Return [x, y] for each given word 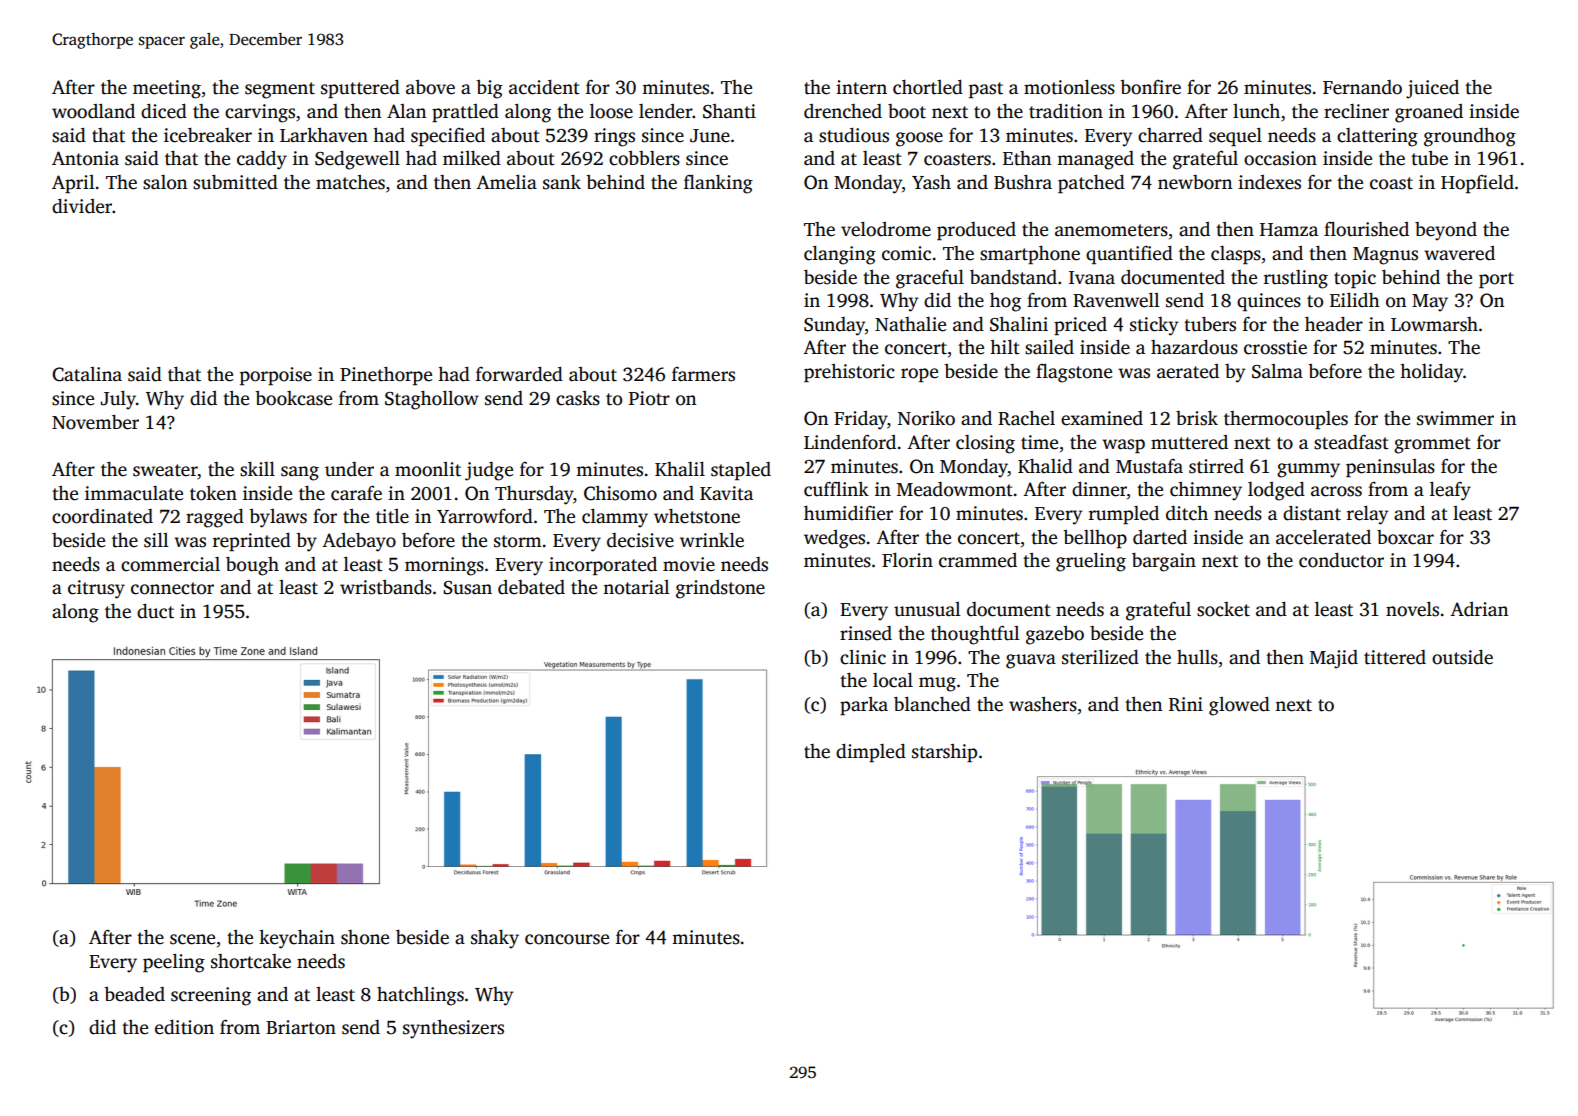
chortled [928, 87]
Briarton [301, 1027]
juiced [1432, 89]
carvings [260, 113]
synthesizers [453, 1029]
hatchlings [420, 996]
